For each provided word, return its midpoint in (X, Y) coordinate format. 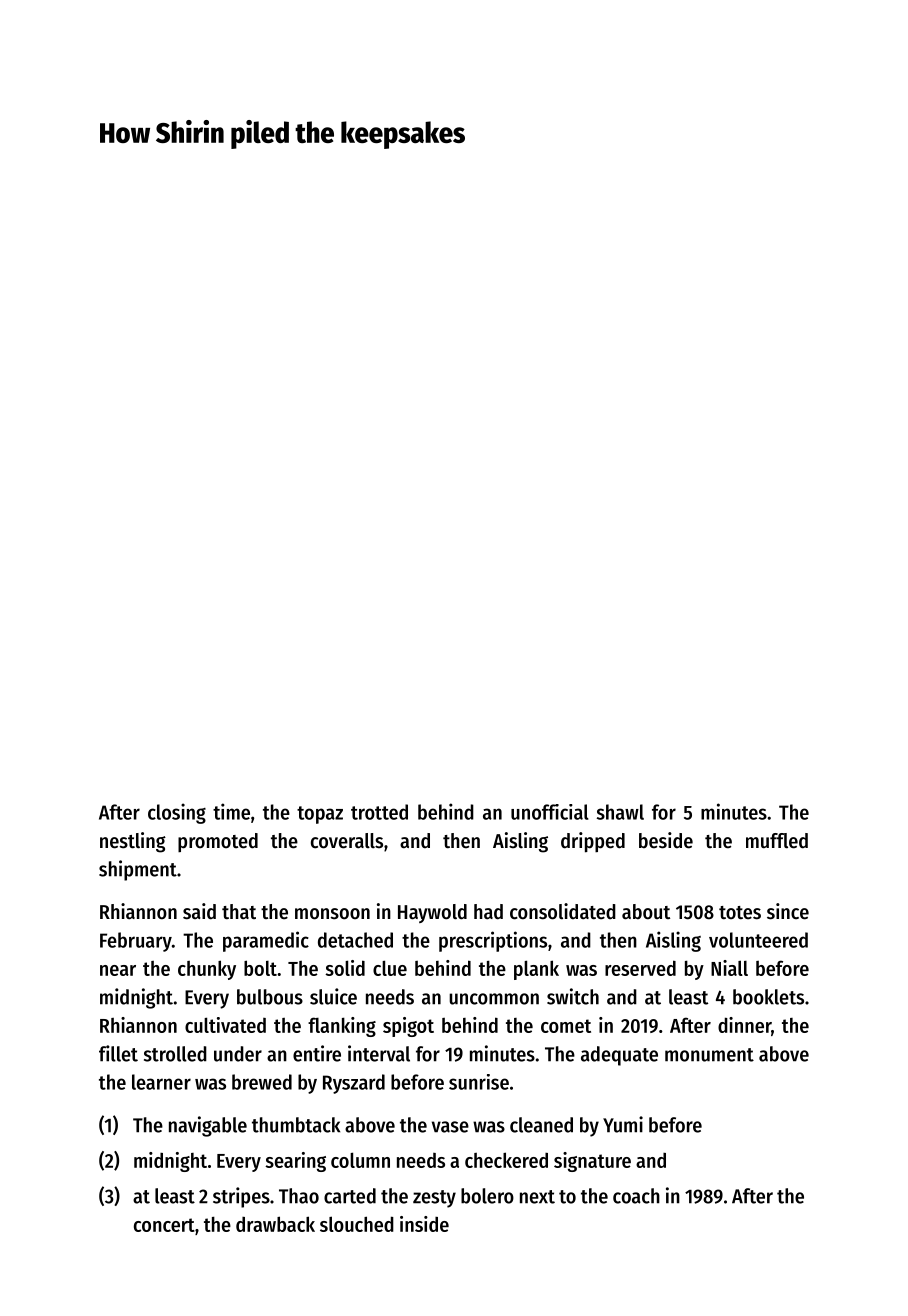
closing (177, 813)
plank (536, 970)
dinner (744, 1025)
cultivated (225, 1025)
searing (295, 1162)
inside (424, 1224)
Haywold (432, 913)
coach (636, 1196)
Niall (729, 968)
